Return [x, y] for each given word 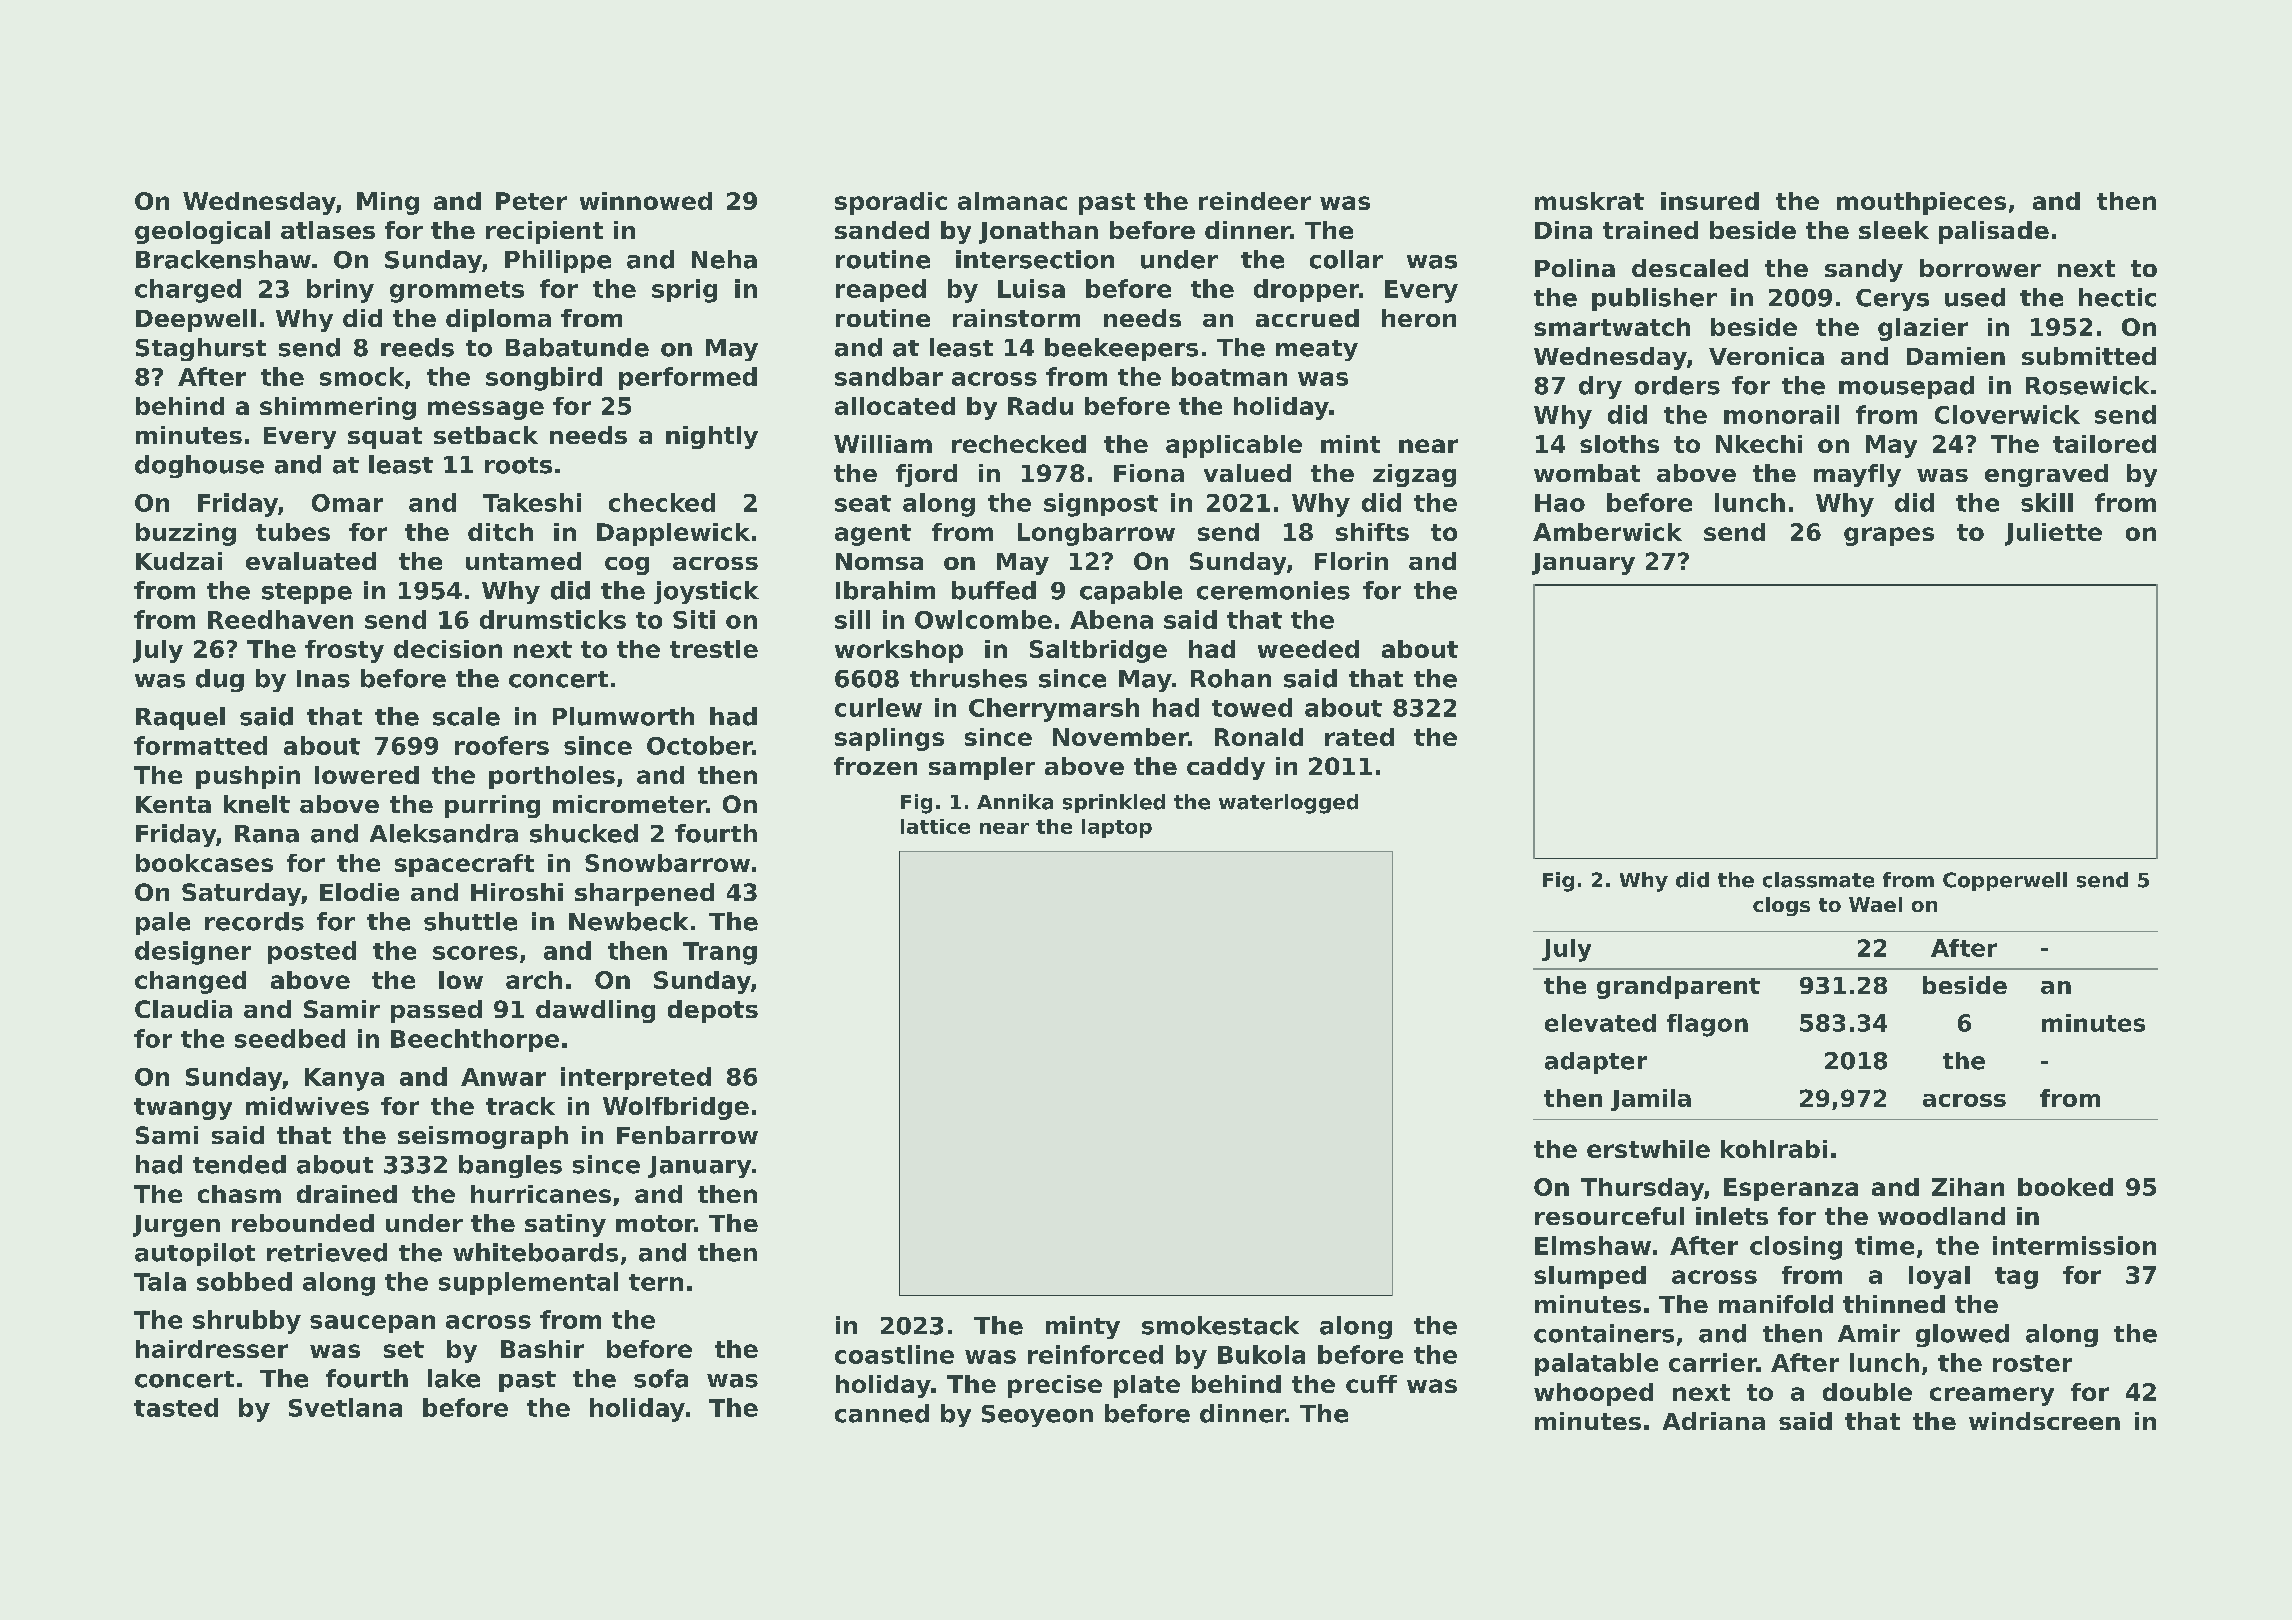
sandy [1864, 270]
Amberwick [1607, 532]
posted [312, 952]
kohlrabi [1774, 1149]
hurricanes [541, 1194]
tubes [293, 532]
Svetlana [345, 1407]
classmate [1818, 880]
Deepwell [196, 320]
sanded [882, 230]
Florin [1351, 561]
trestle [714, 649]
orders [1677, 385]
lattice [935, 826]
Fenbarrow [687, 1135]
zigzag [1414, 475]
